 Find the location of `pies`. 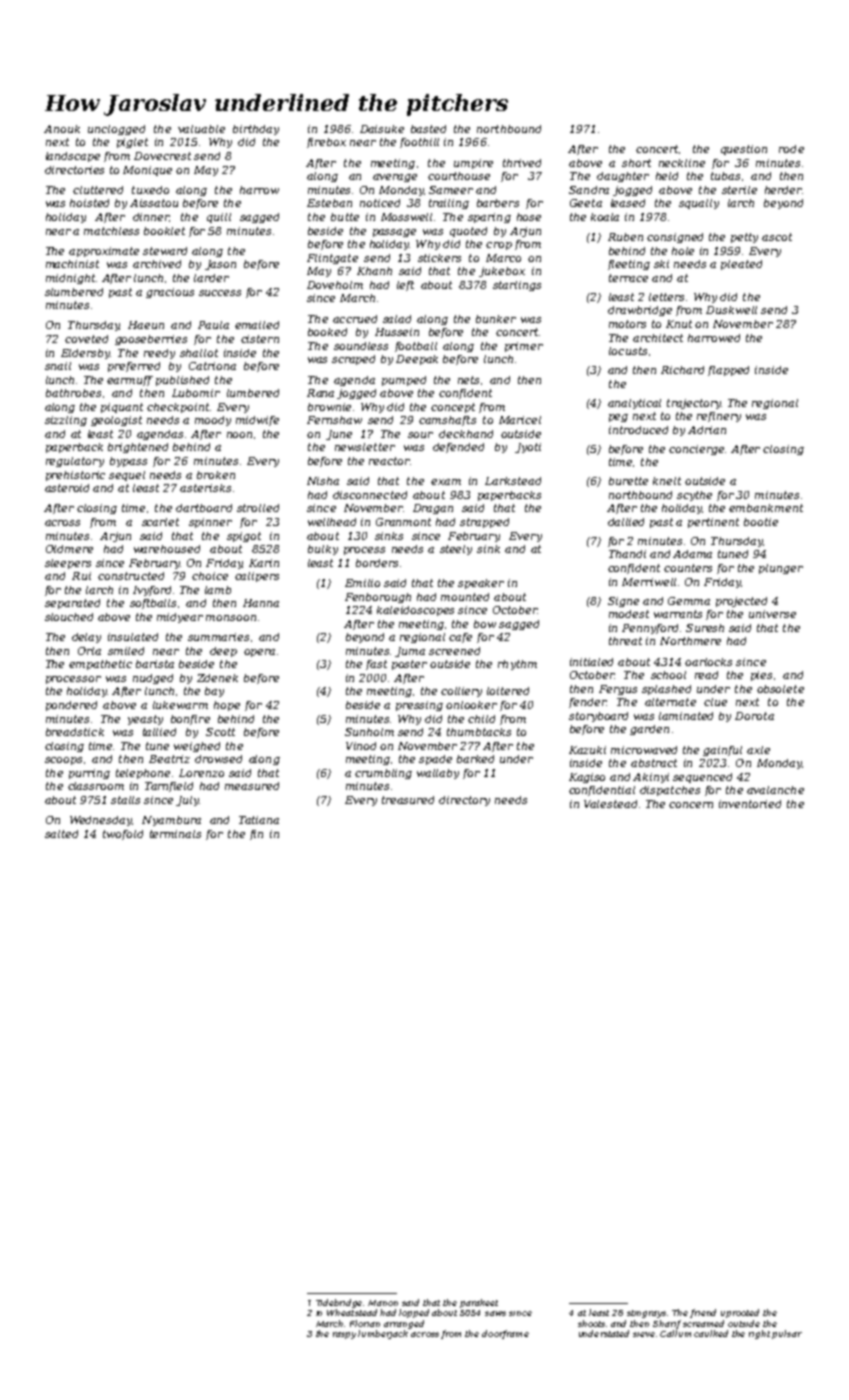

pies is located at coordinates (761, 676).
